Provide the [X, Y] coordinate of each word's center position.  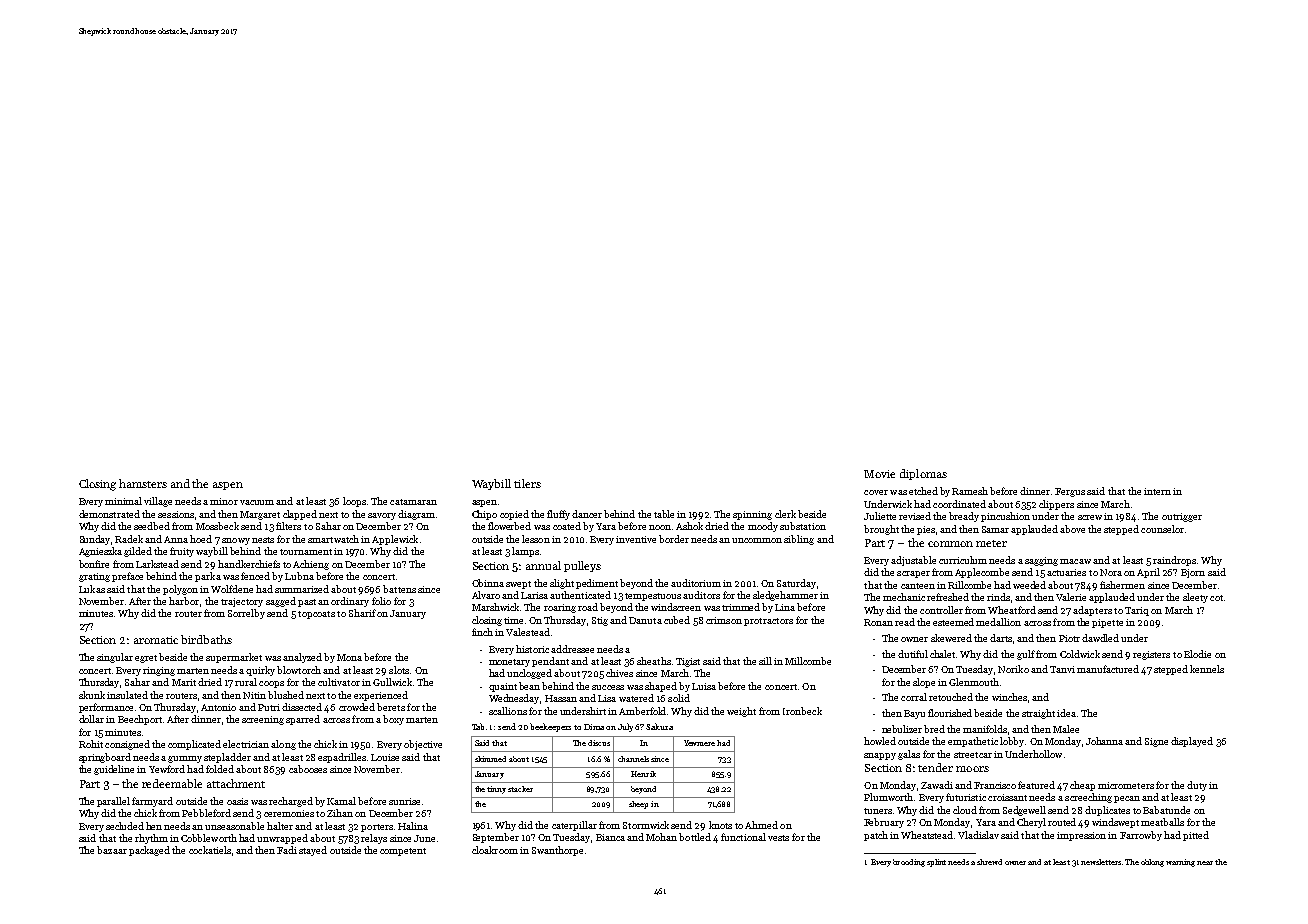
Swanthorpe [557, 851]
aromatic [156, 640]
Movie [879, 474]
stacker [520, 789]
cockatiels [210, 850]
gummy [185, 759]
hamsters [143, 483]
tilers [527, 483]
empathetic [973, 742]
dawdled [1100, 638]
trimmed [741, 607]
